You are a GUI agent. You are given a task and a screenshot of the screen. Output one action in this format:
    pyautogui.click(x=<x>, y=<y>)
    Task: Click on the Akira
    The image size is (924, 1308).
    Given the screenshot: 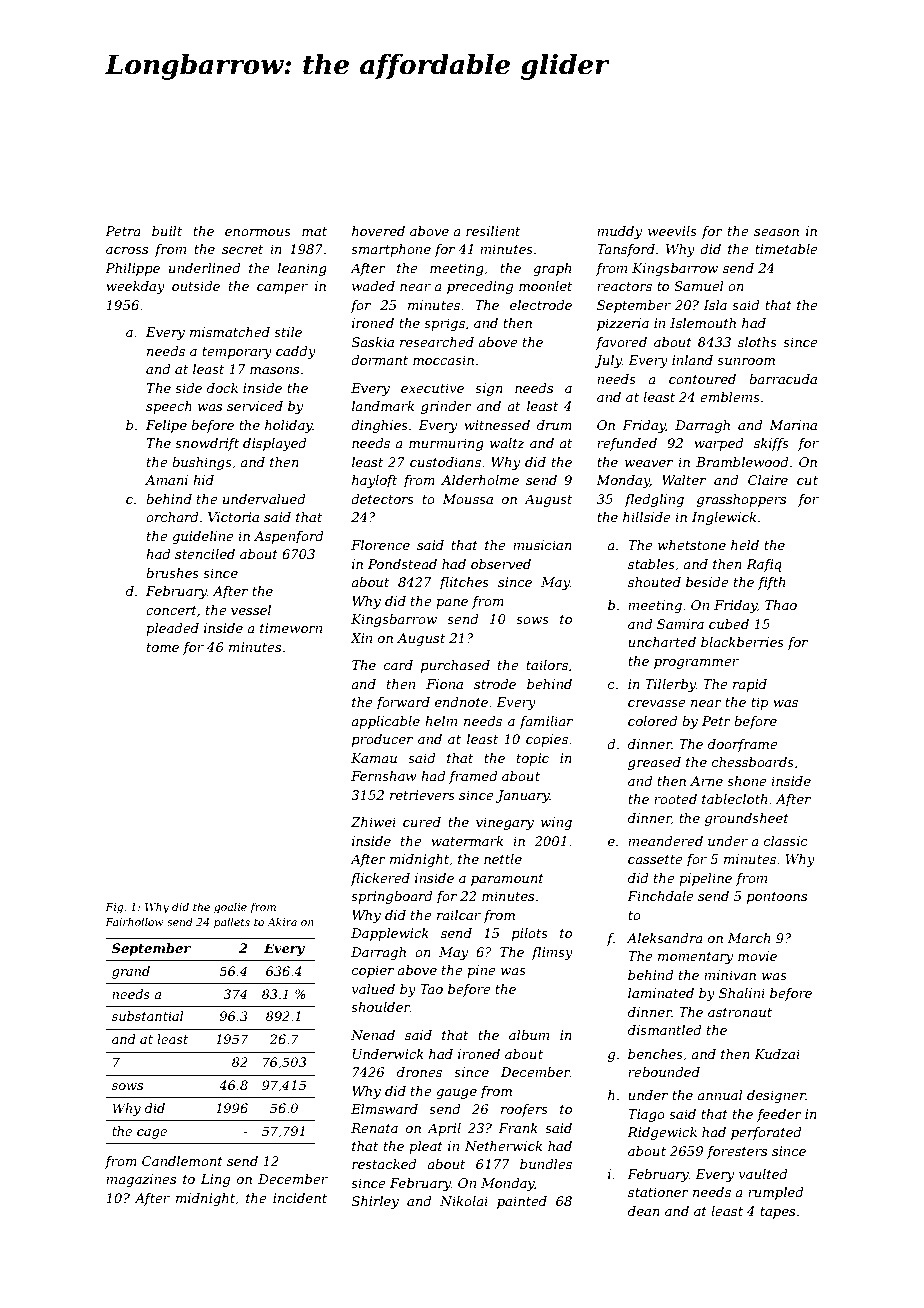 What is the action you would take?
    pyautogui.click(x=282, y=921)
